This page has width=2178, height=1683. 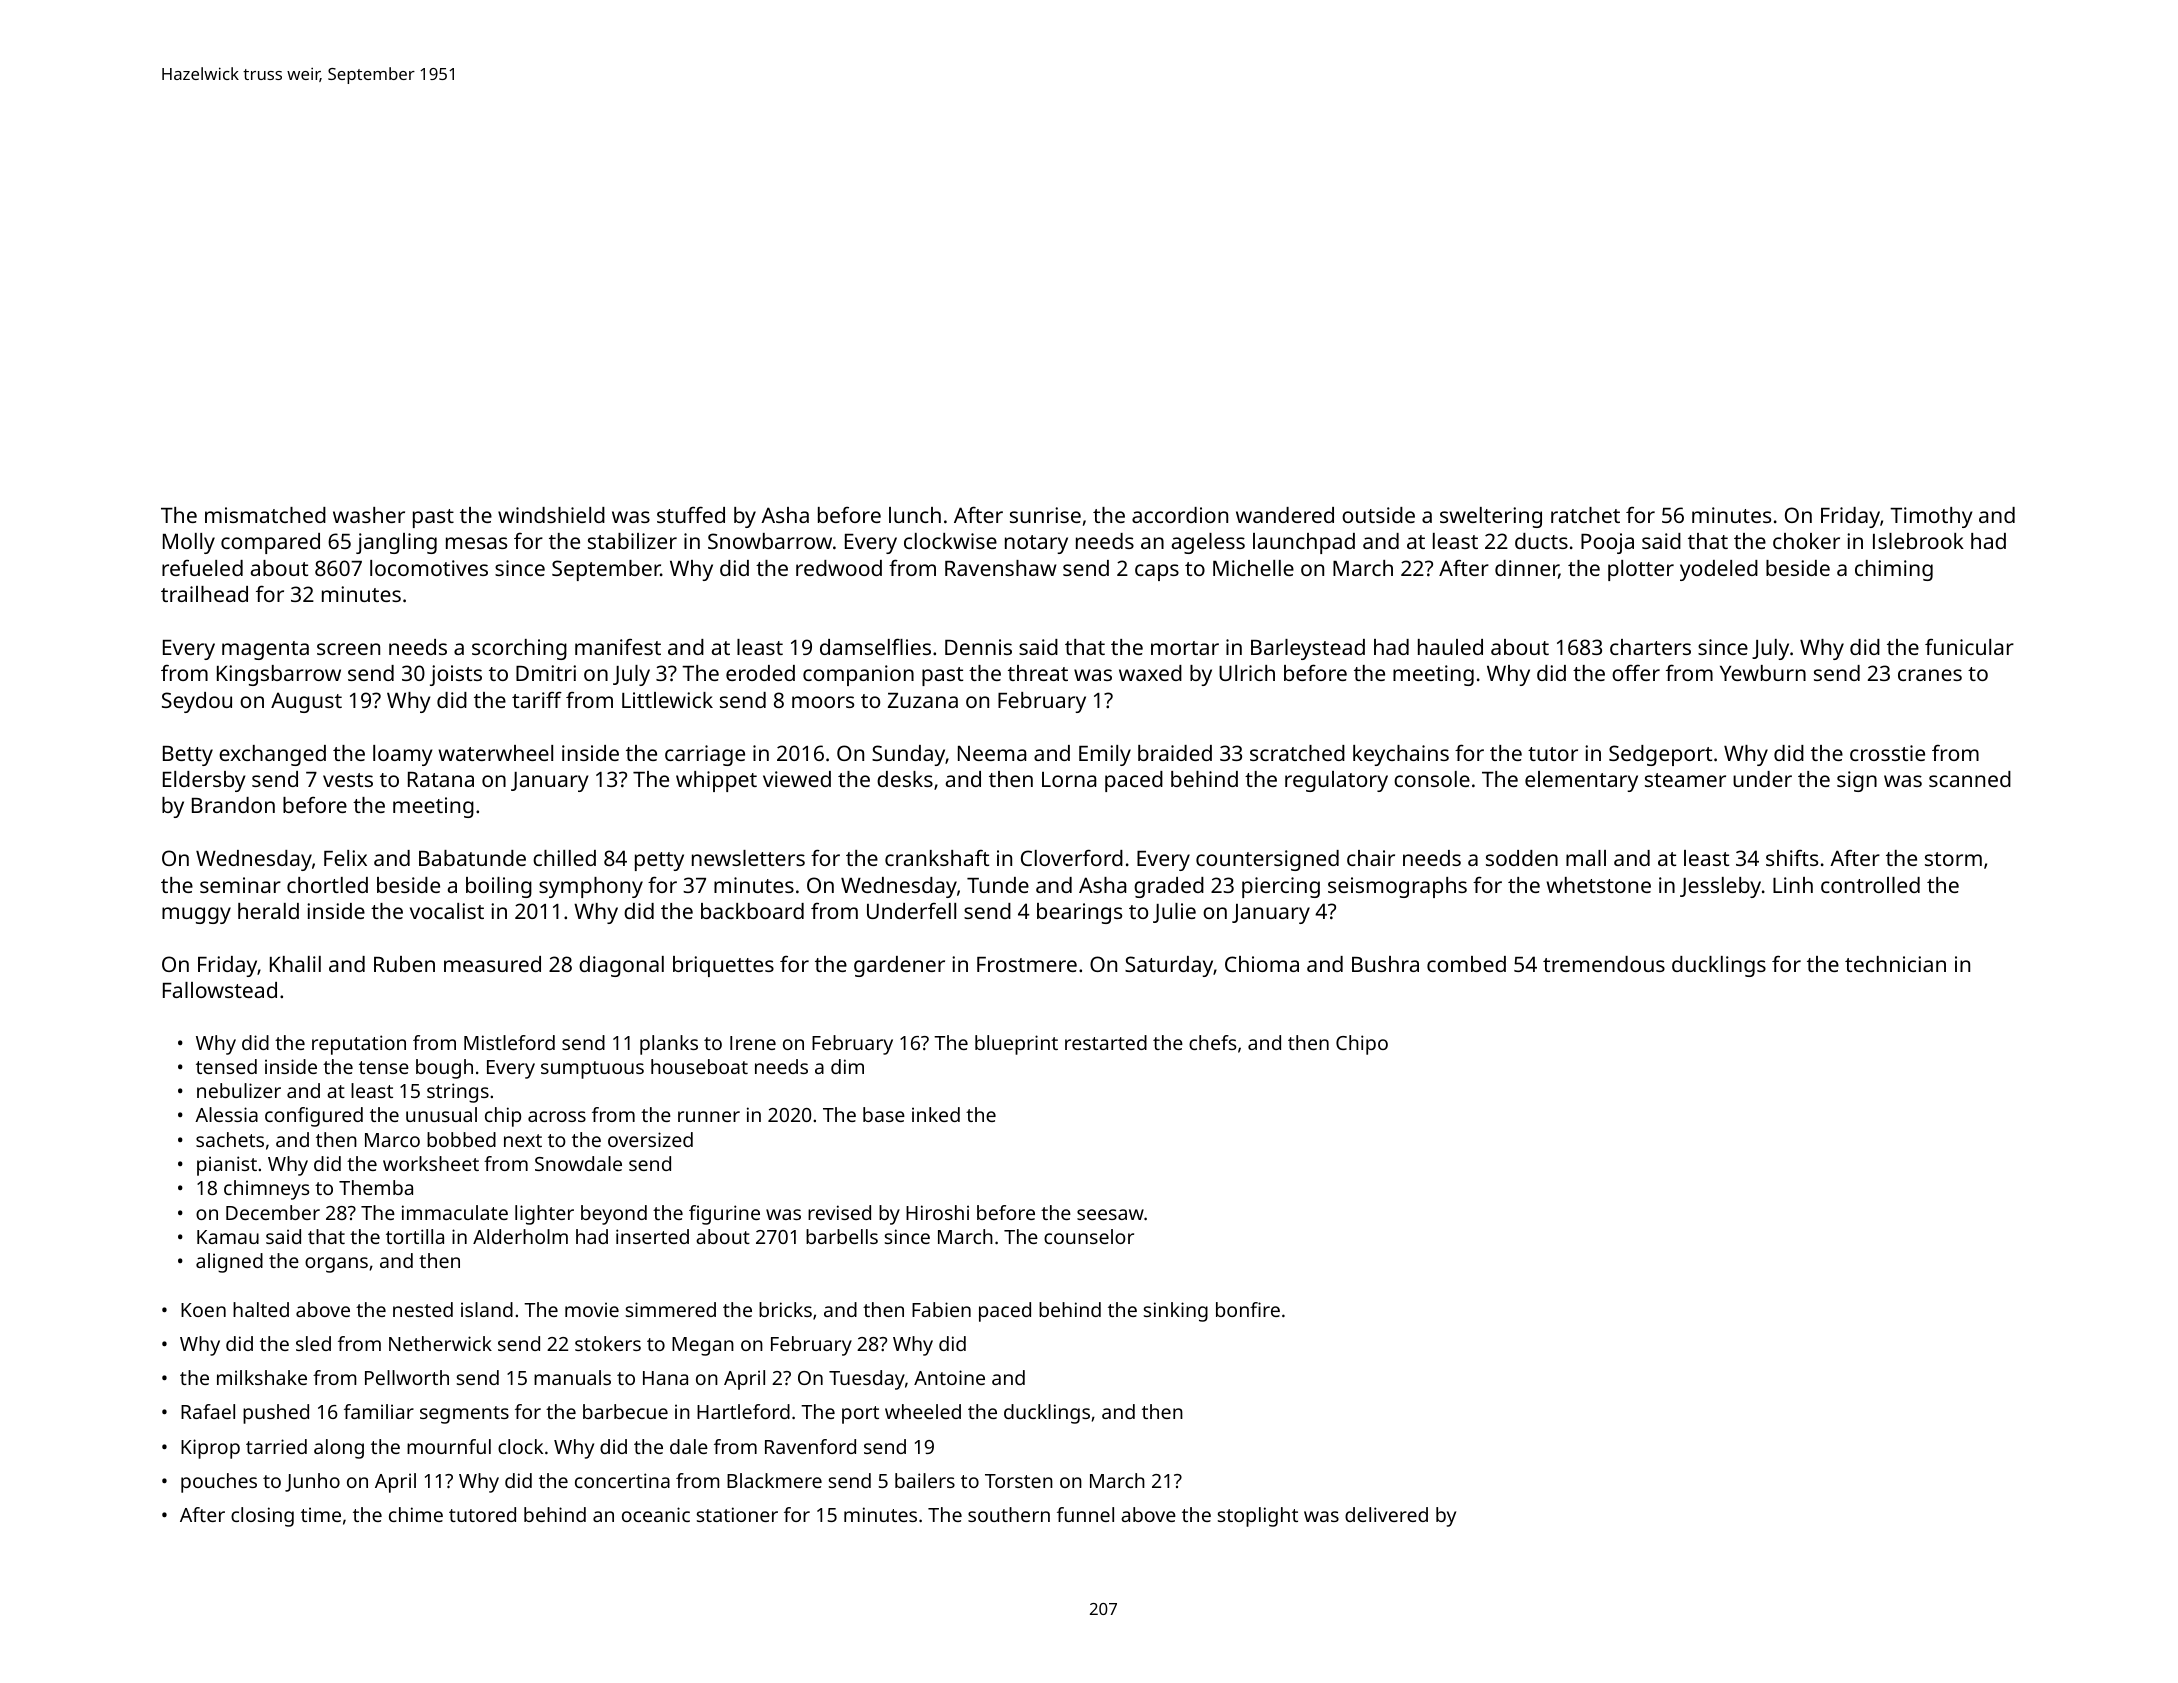 What do you see at coordinates (1641, 570) in the page?
I see `plotter` at bounding box center [1641, 570].
